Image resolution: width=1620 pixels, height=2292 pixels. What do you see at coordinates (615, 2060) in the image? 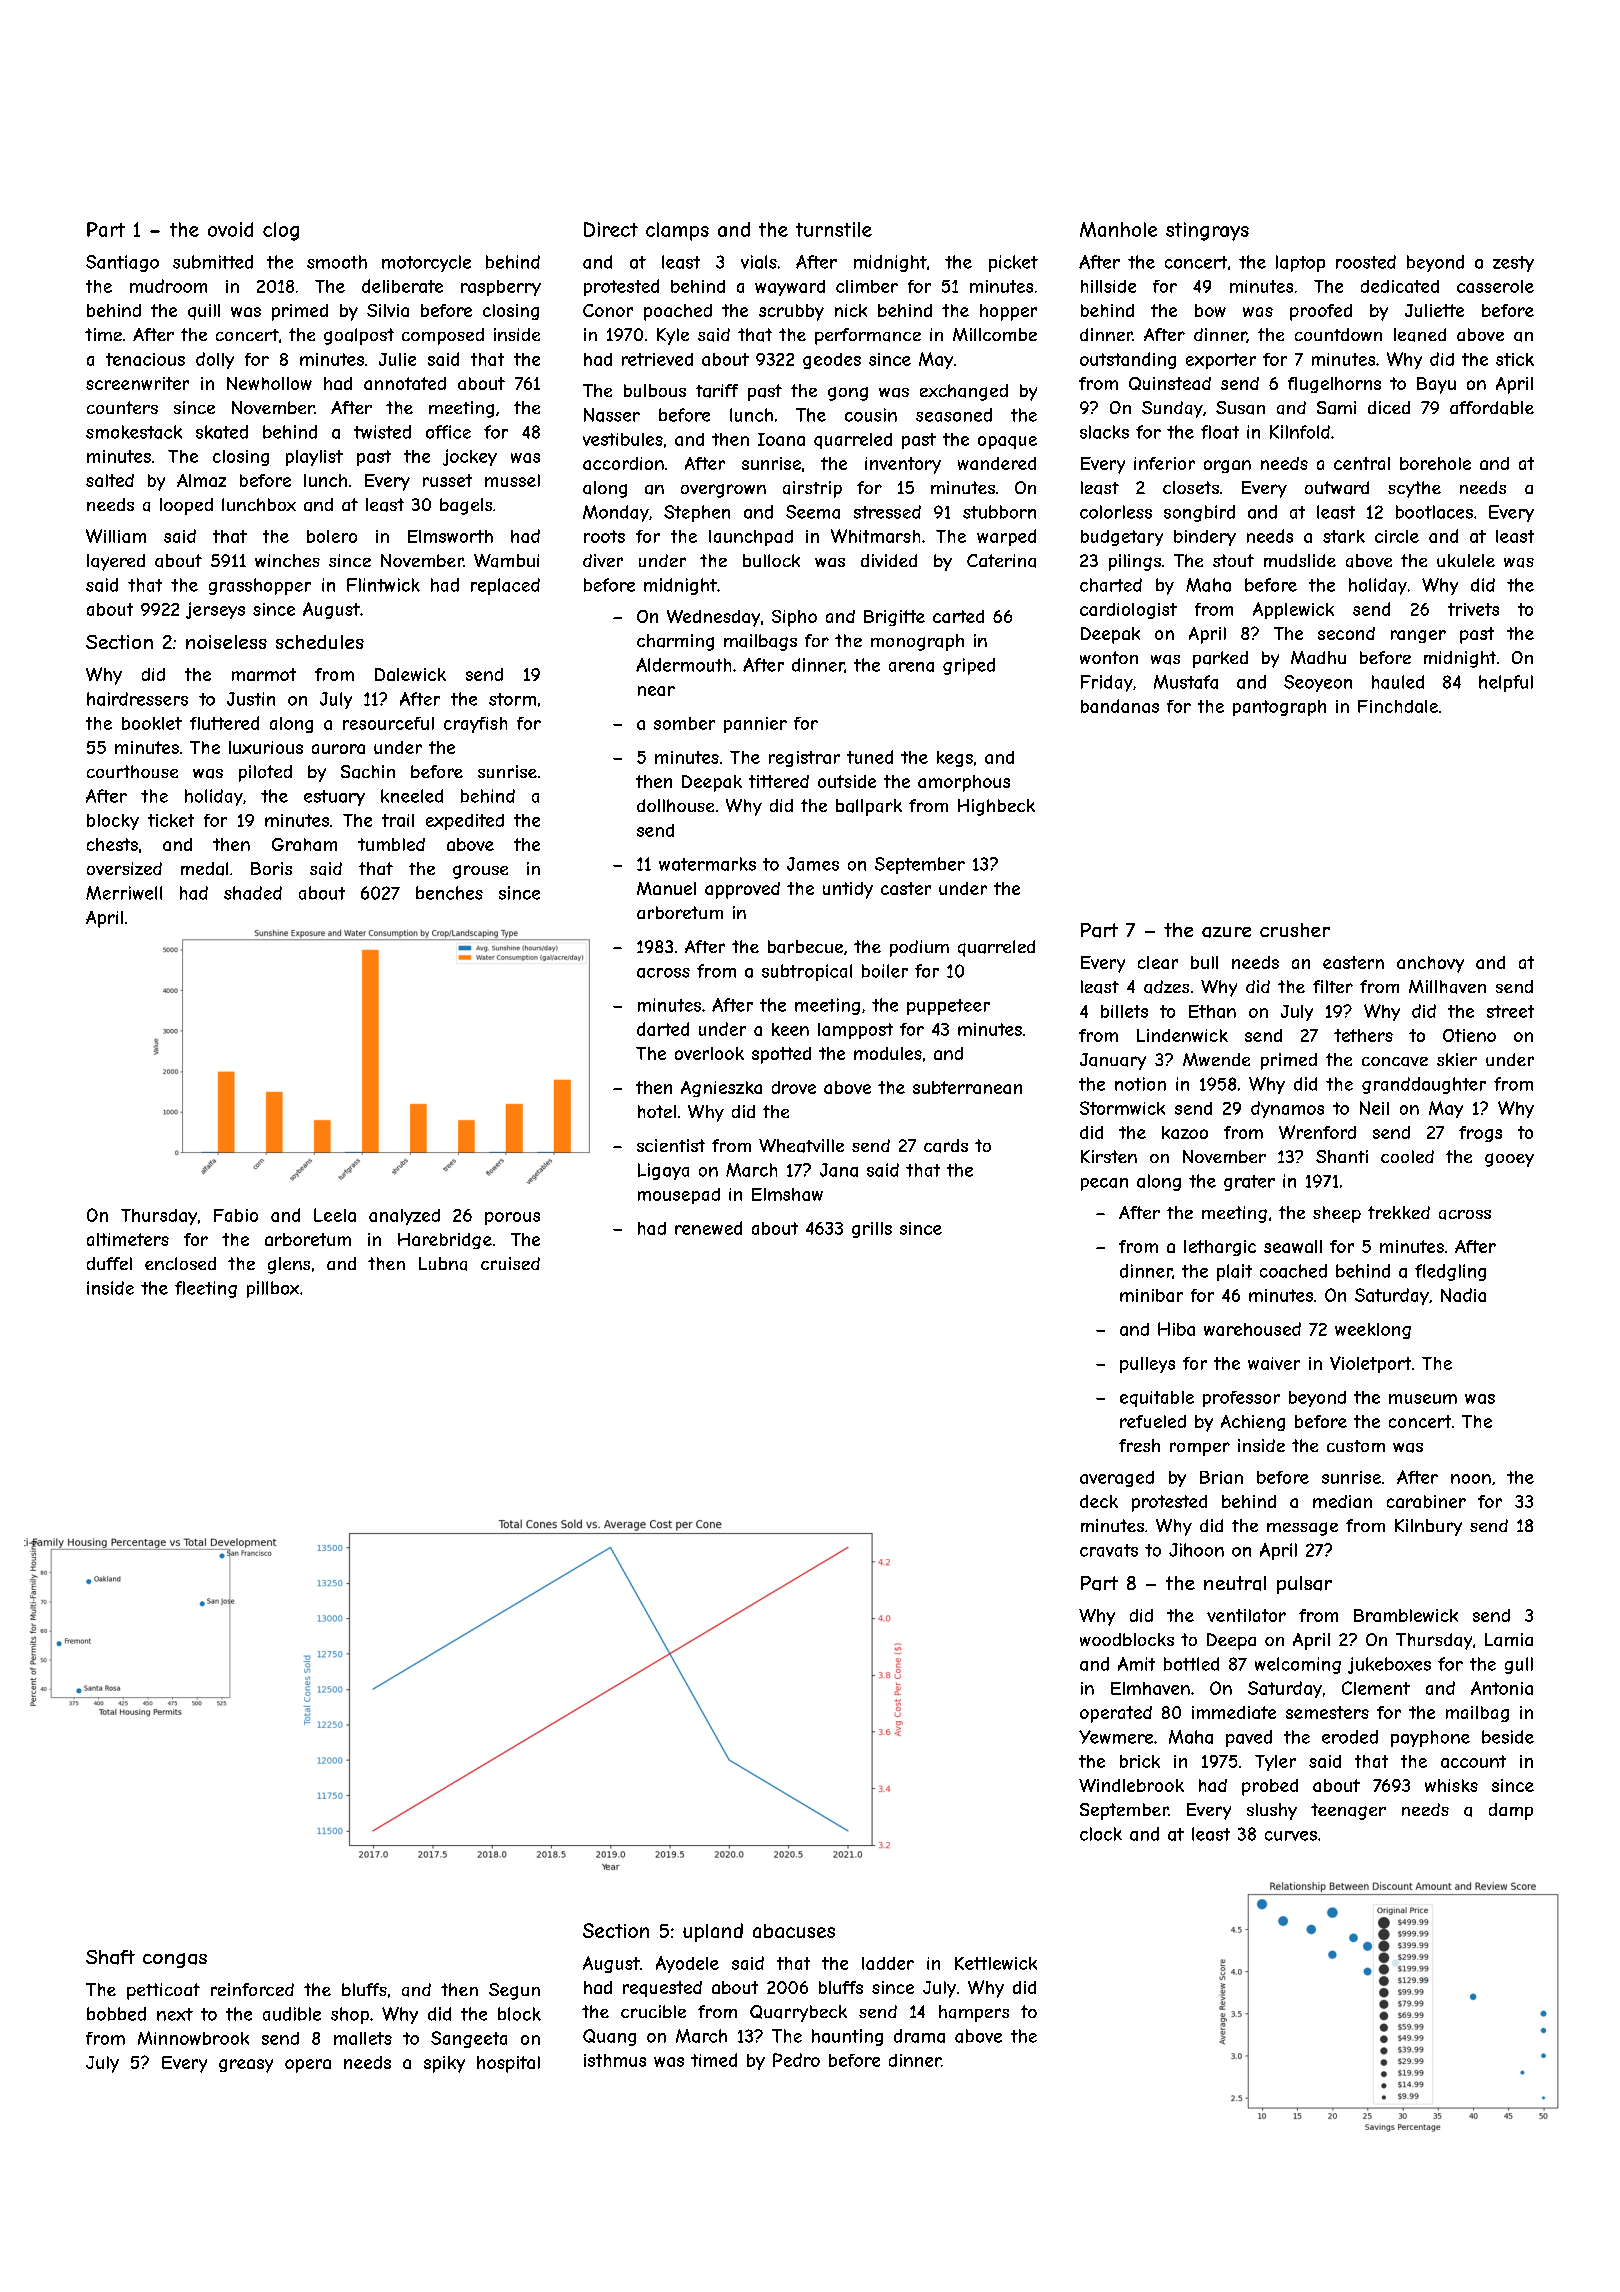
I see `isthmus` at bounding box center [615, 2060].
